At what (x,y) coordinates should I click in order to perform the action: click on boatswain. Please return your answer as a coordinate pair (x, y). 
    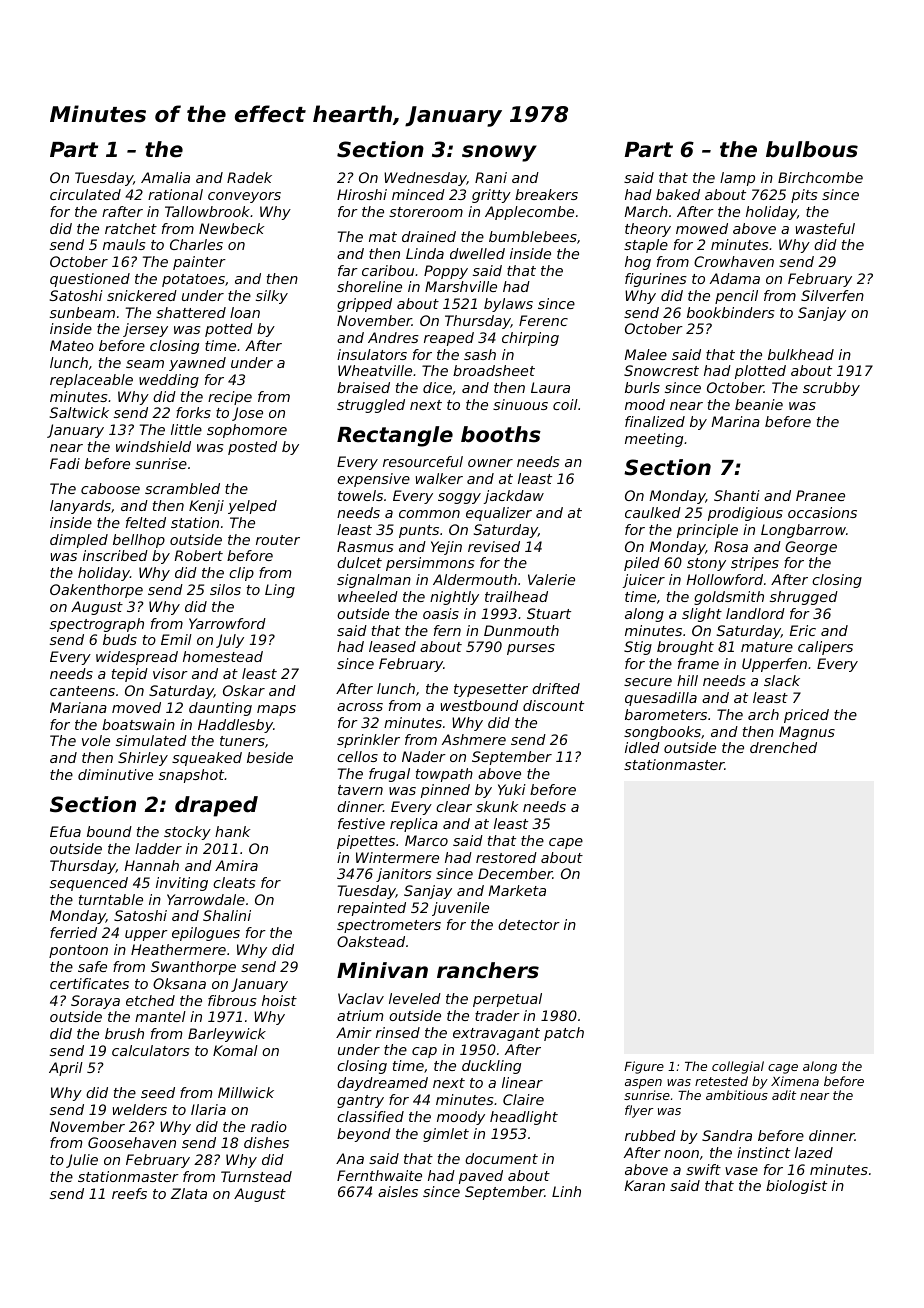
    Looking at the image, I should click on (138, 724).
